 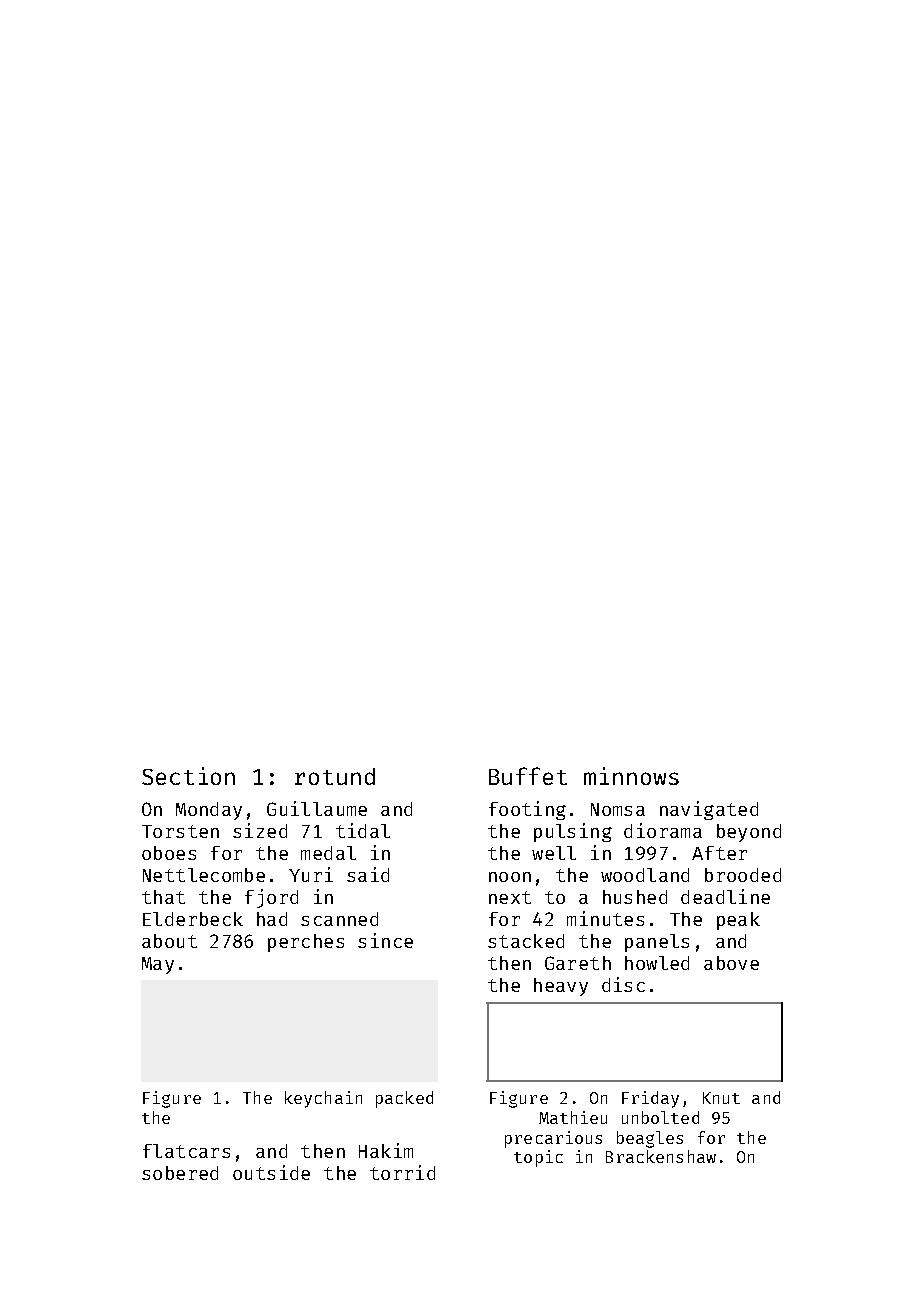 What do you see at coordinates (721, 1098) in the screenshot?
I see `Knut` at bounding box center [721, 1098].
